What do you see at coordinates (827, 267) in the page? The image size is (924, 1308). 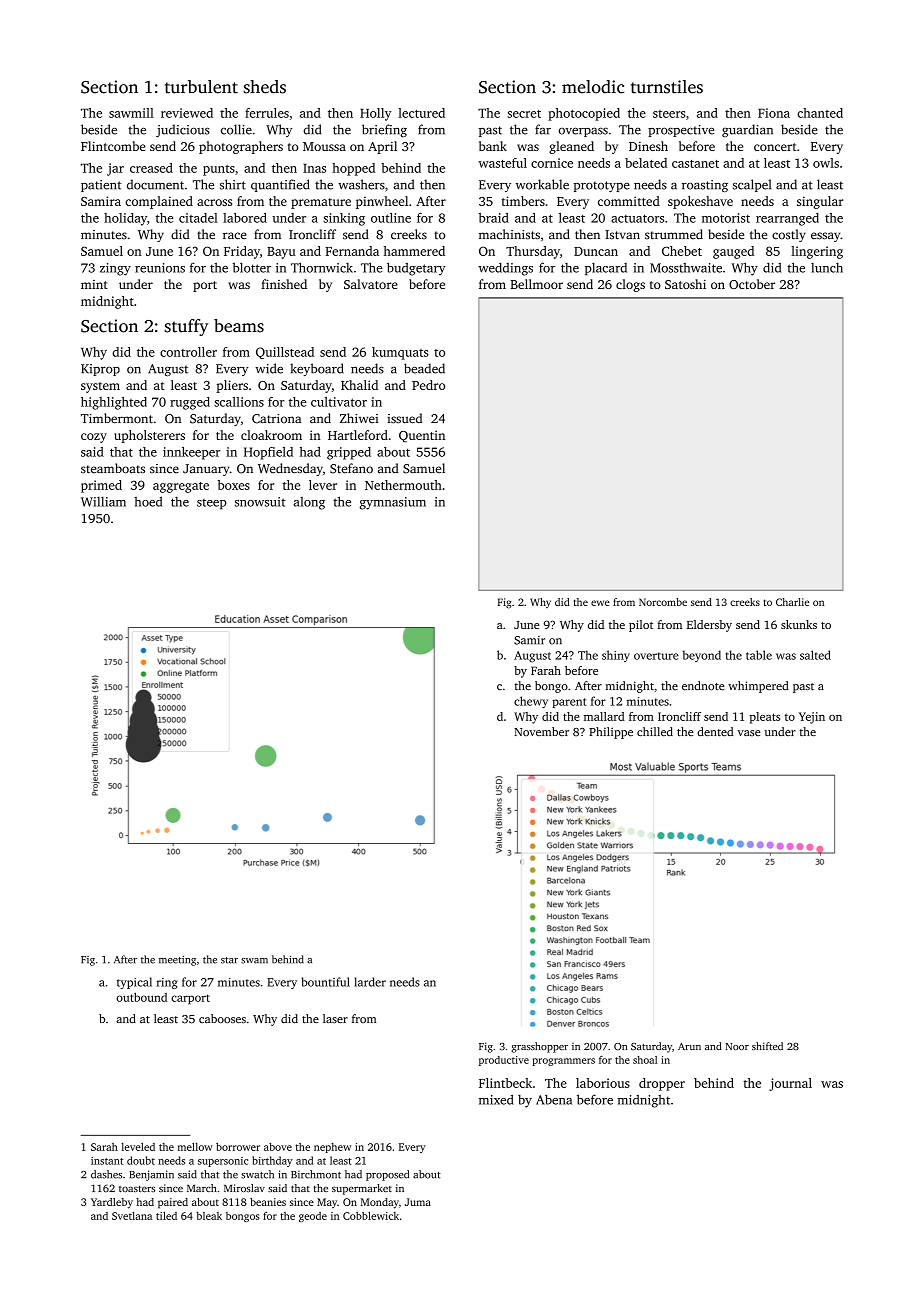 I see `lunch` at bounding box center [827, 267].
